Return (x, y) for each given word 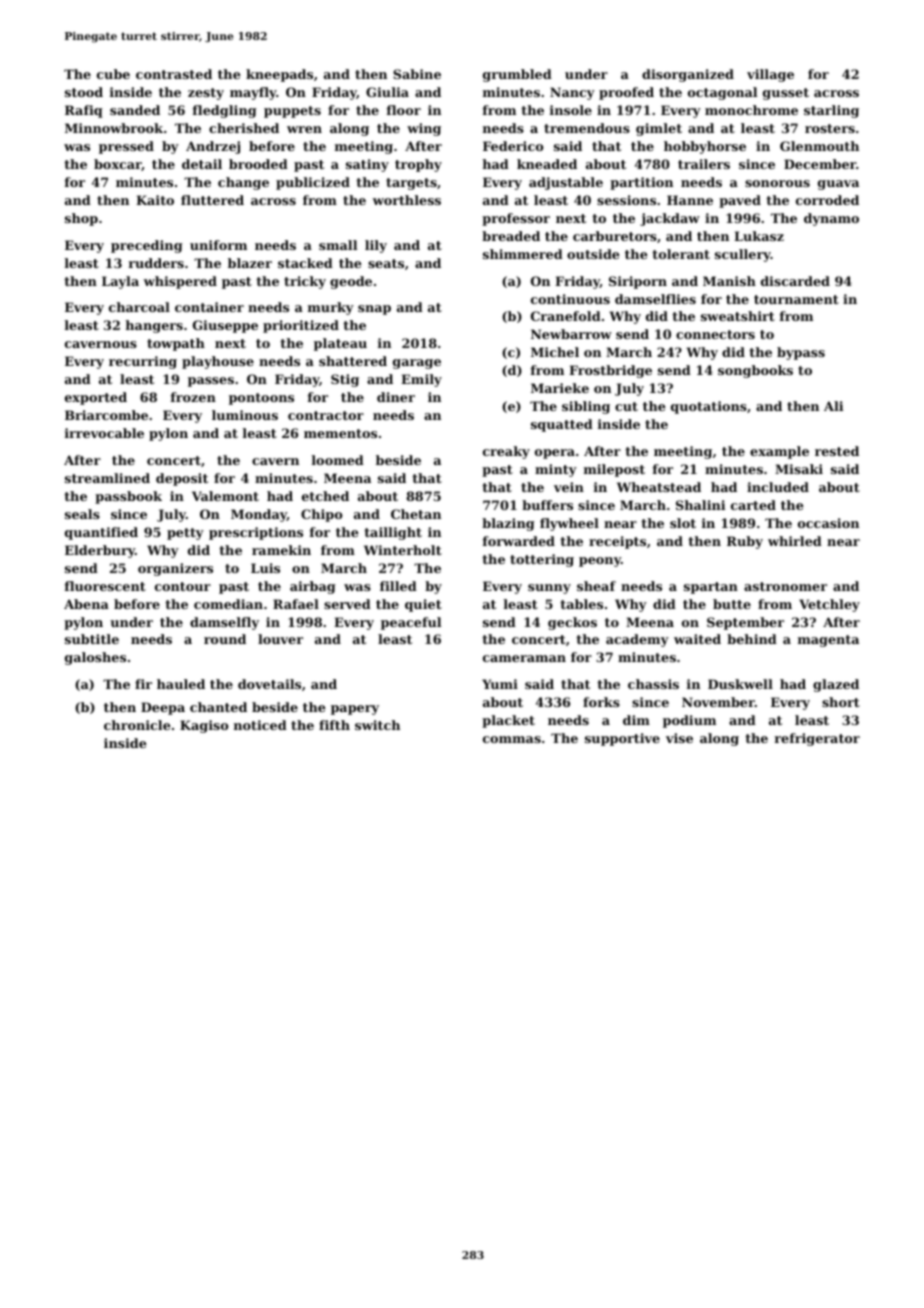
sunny (549, 589)
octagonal (722, 93)
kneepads (279, 75)
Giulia (387, 92)
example (779, 452)
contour (183, 586)
